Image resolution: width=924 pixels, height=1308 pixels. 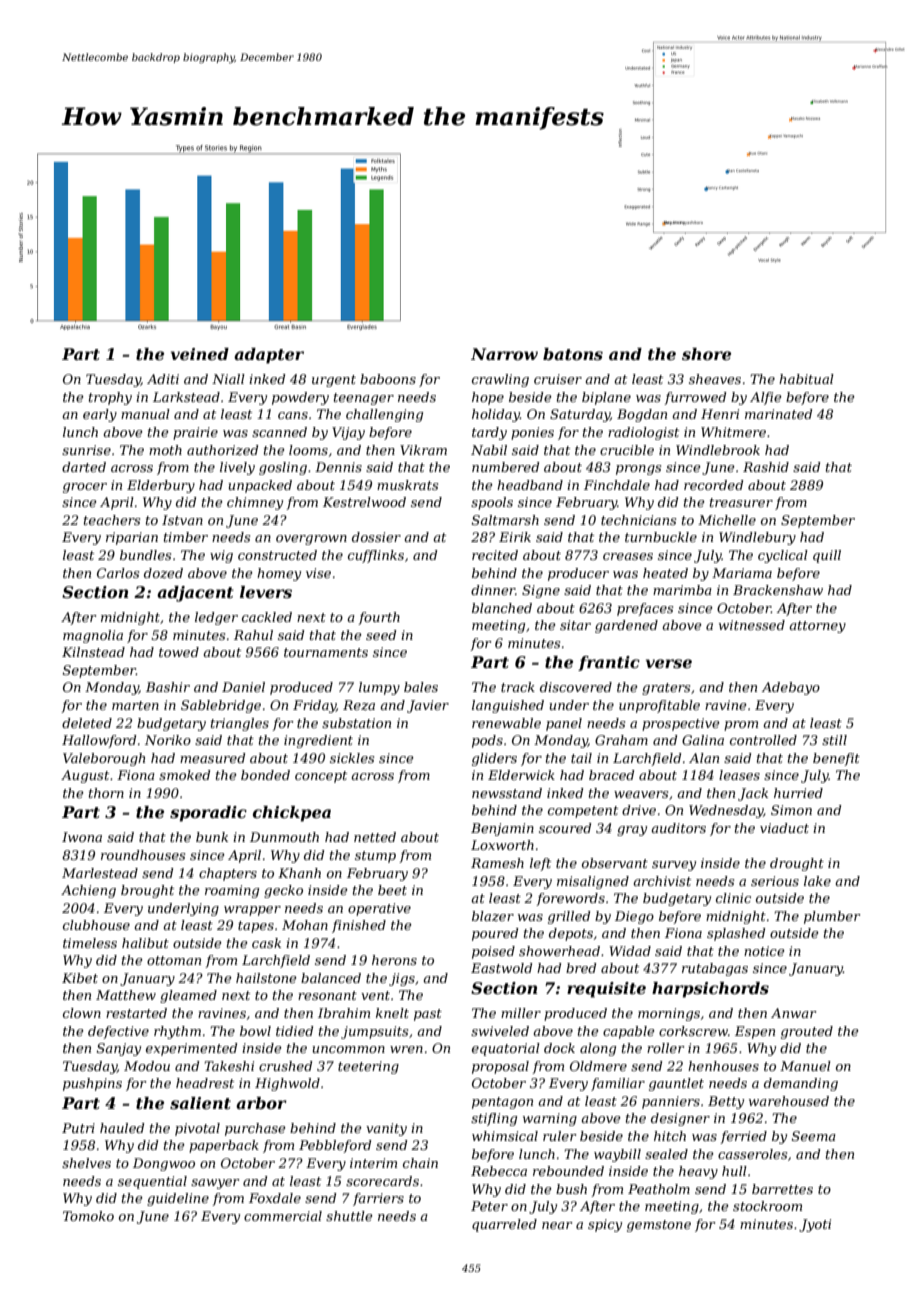 I want to click on weavers, so click(x=641, y=794).
